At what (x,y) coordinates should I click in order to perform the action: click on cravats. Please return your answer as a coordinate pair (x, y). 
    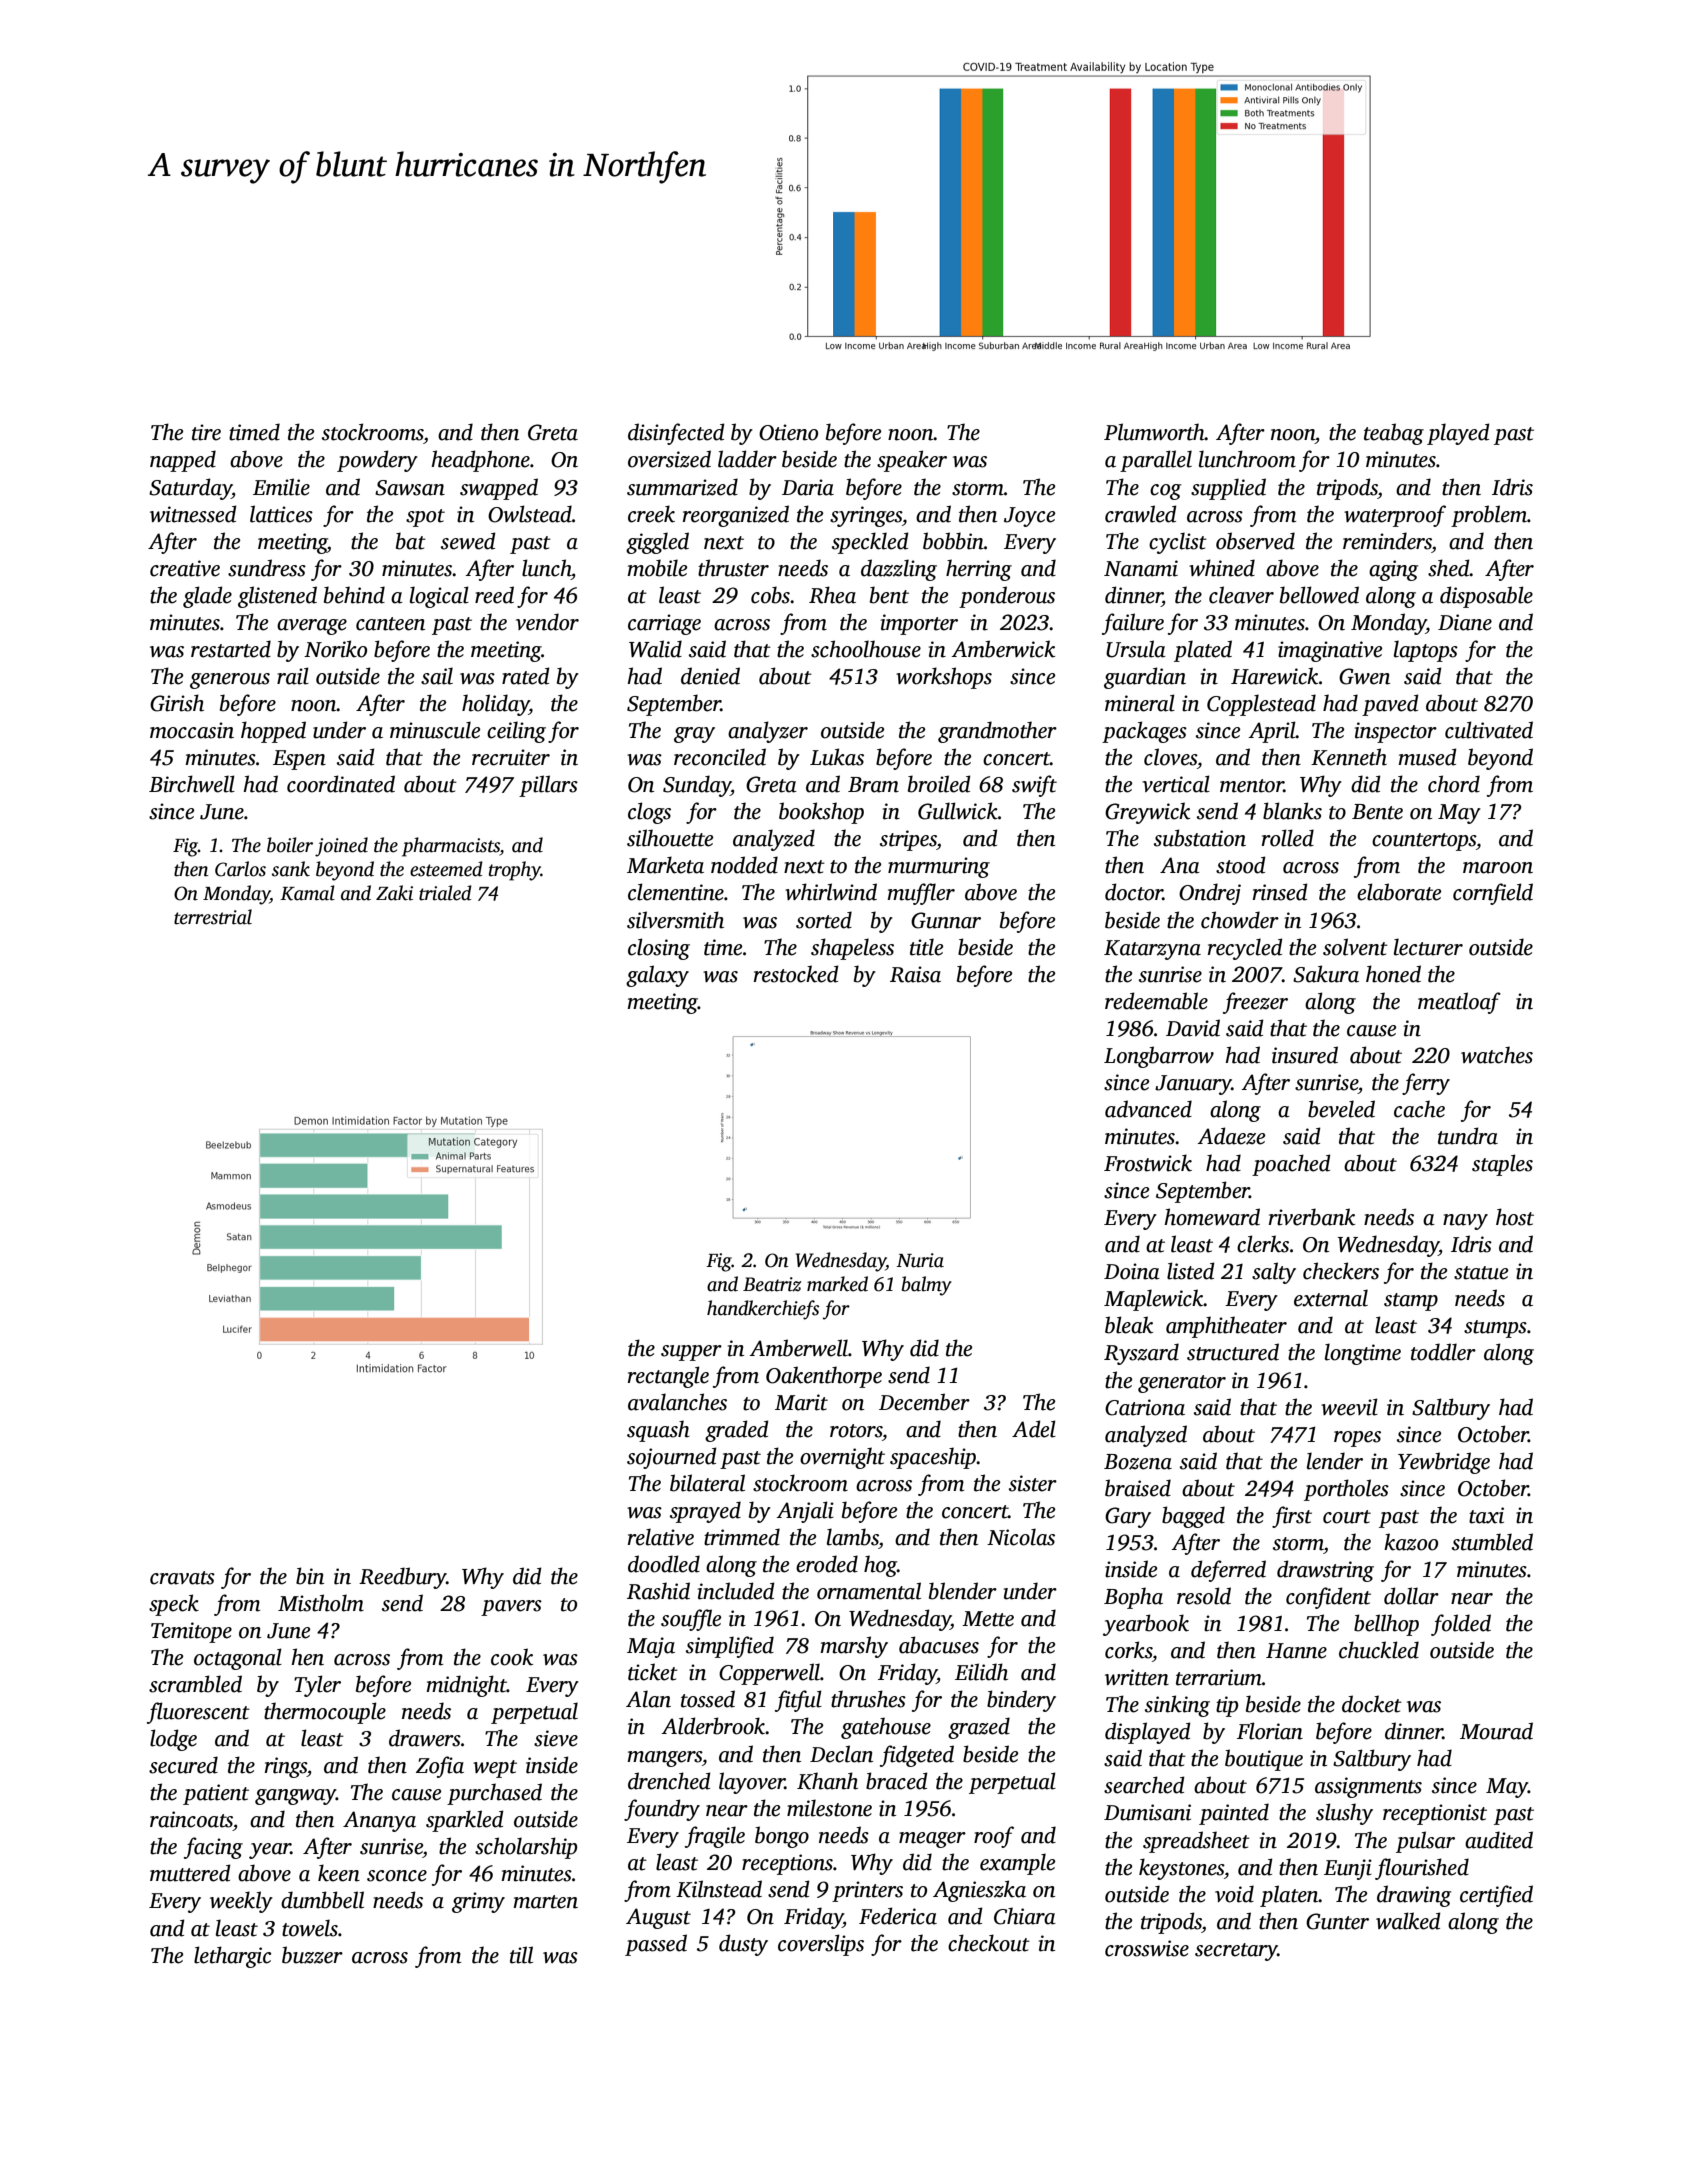
    Looking at the image, I should click on (182, 1578).
